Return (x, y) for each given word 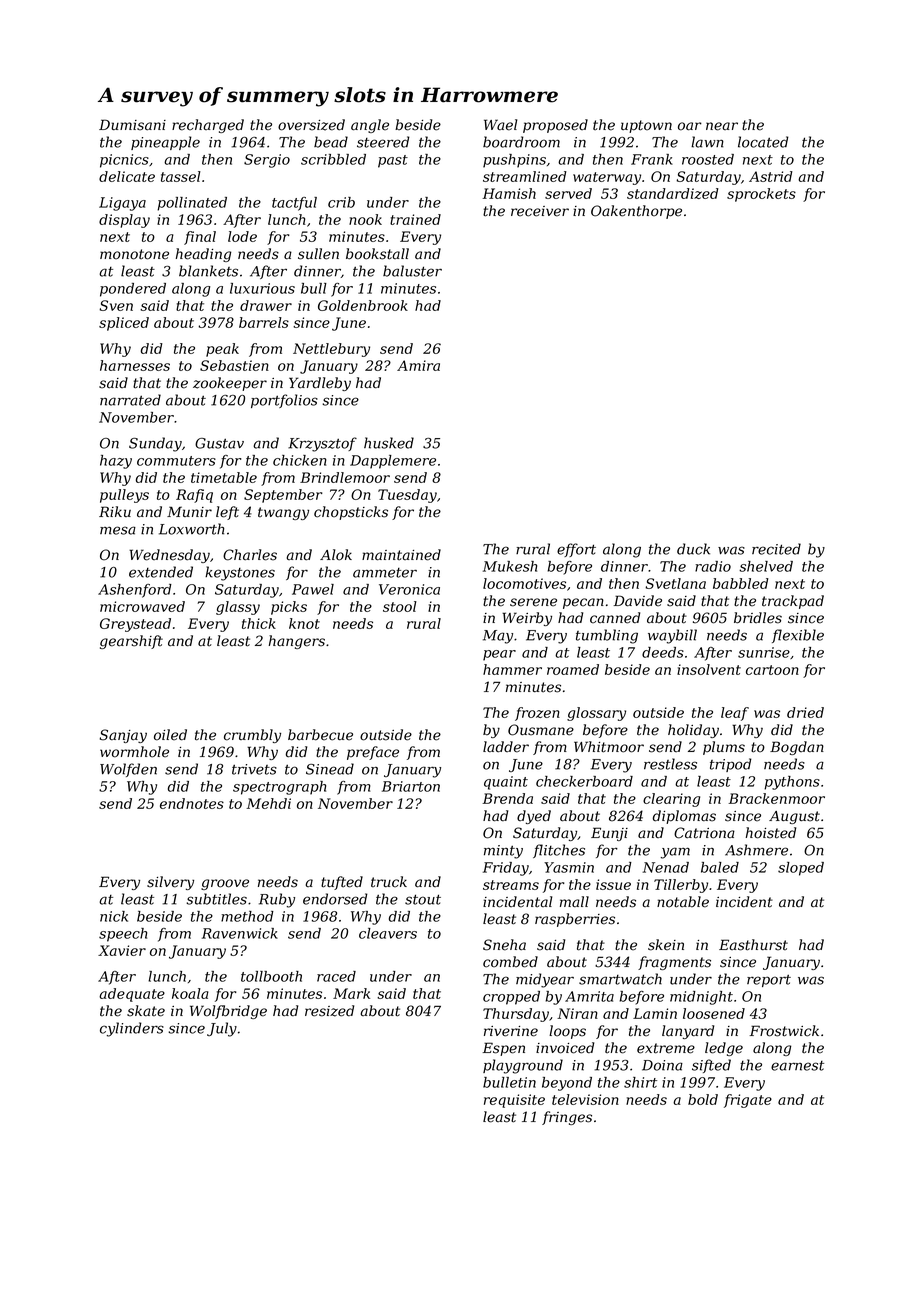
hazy (116, 462)
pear (499, 655)
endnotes (192, 803)
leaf (735, 714)
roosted (708, 159)
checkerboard (584, 781)
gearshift (131, 642)
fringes (567, 1118)
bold (703, 1099)
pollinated (192, 204)
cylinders (132, 1029)
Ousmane (541, 730)
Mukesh (510, 566)
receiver (540, 211)
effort (576, 550)
